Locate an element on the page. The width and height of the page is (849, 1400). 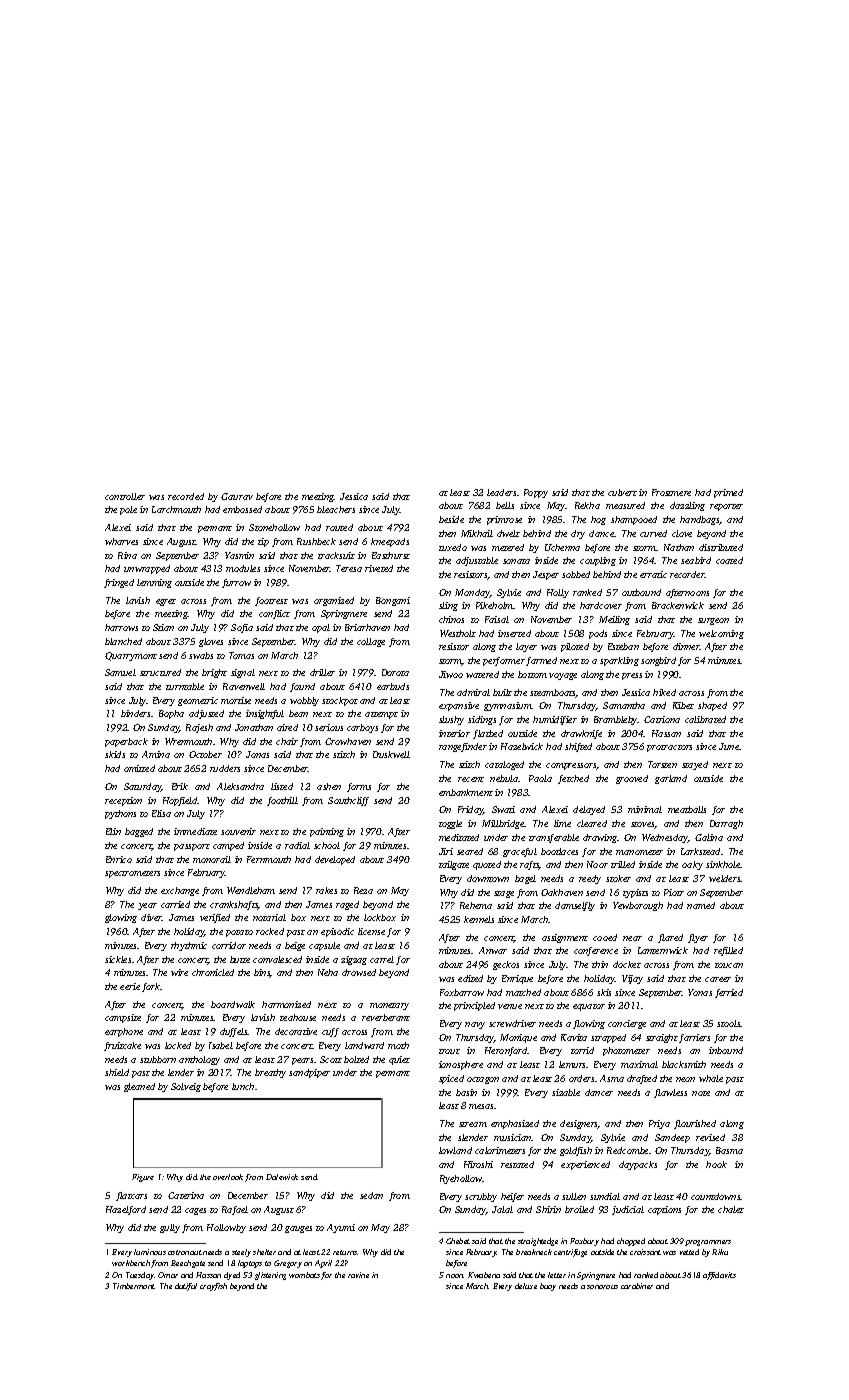
bootlaces is located at coordinates (559, 851).
